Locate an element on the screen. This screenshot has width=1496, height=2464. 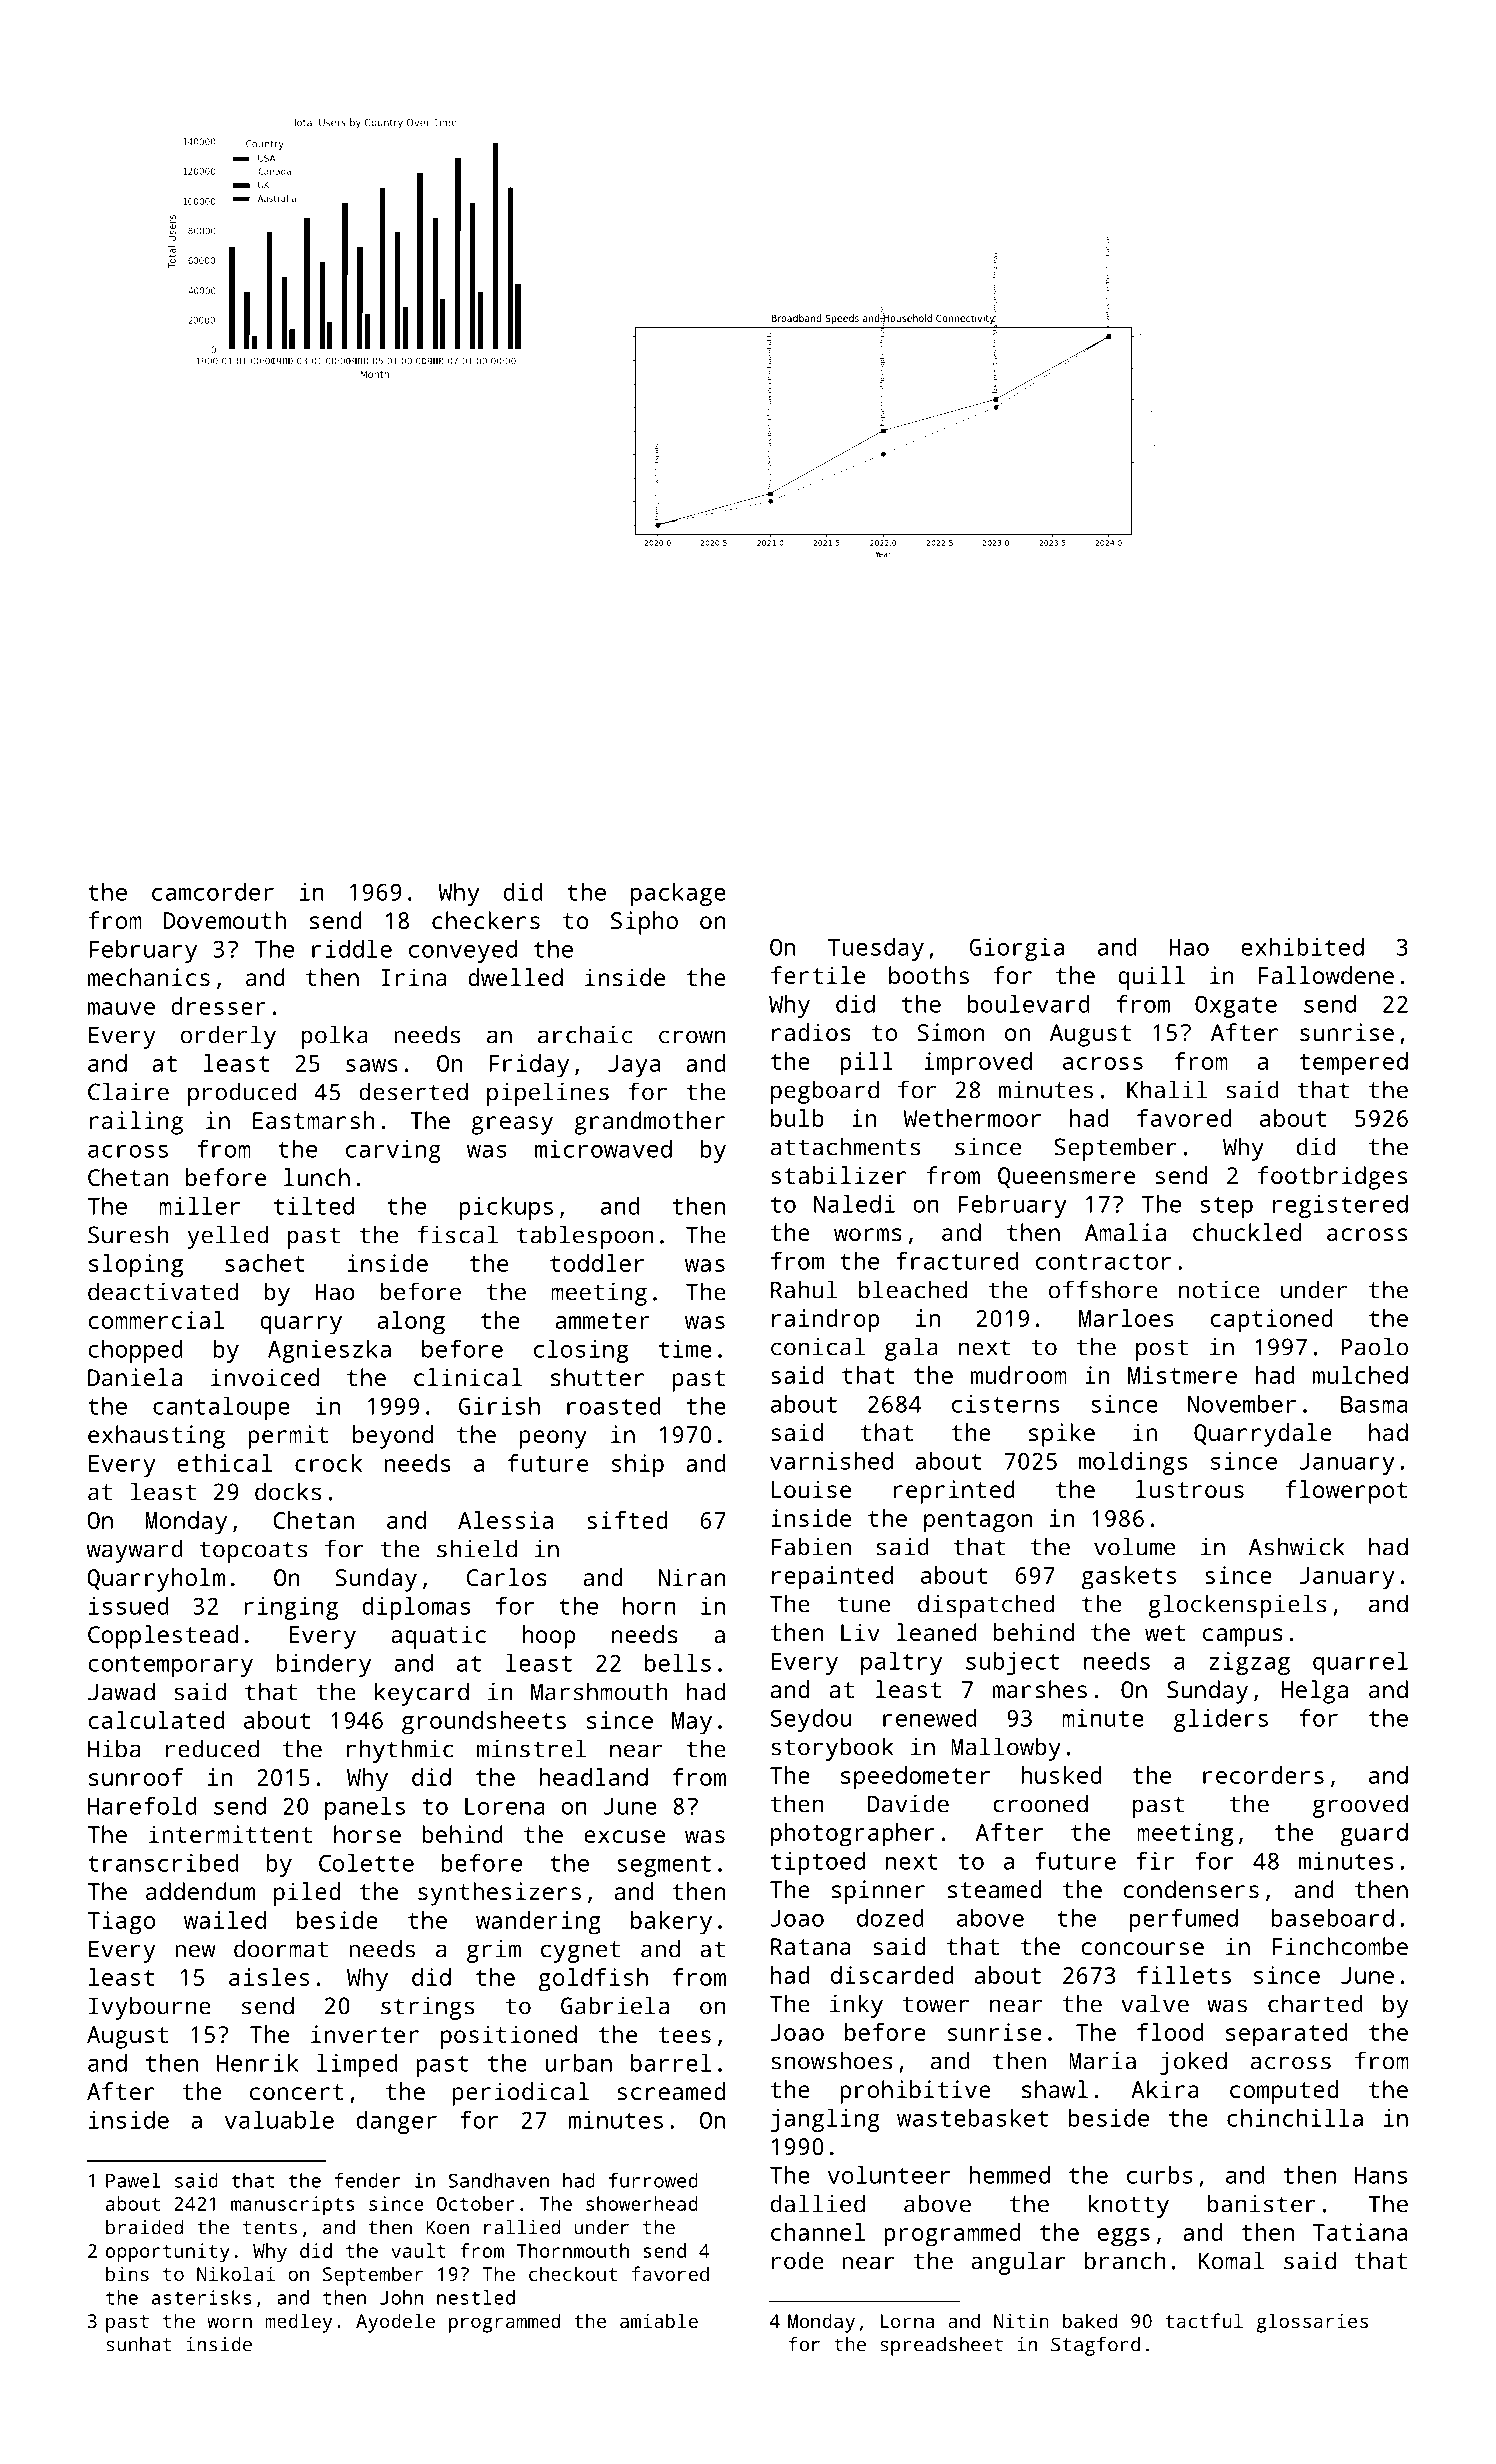
bulb is located at coordinates (797, 1118).
